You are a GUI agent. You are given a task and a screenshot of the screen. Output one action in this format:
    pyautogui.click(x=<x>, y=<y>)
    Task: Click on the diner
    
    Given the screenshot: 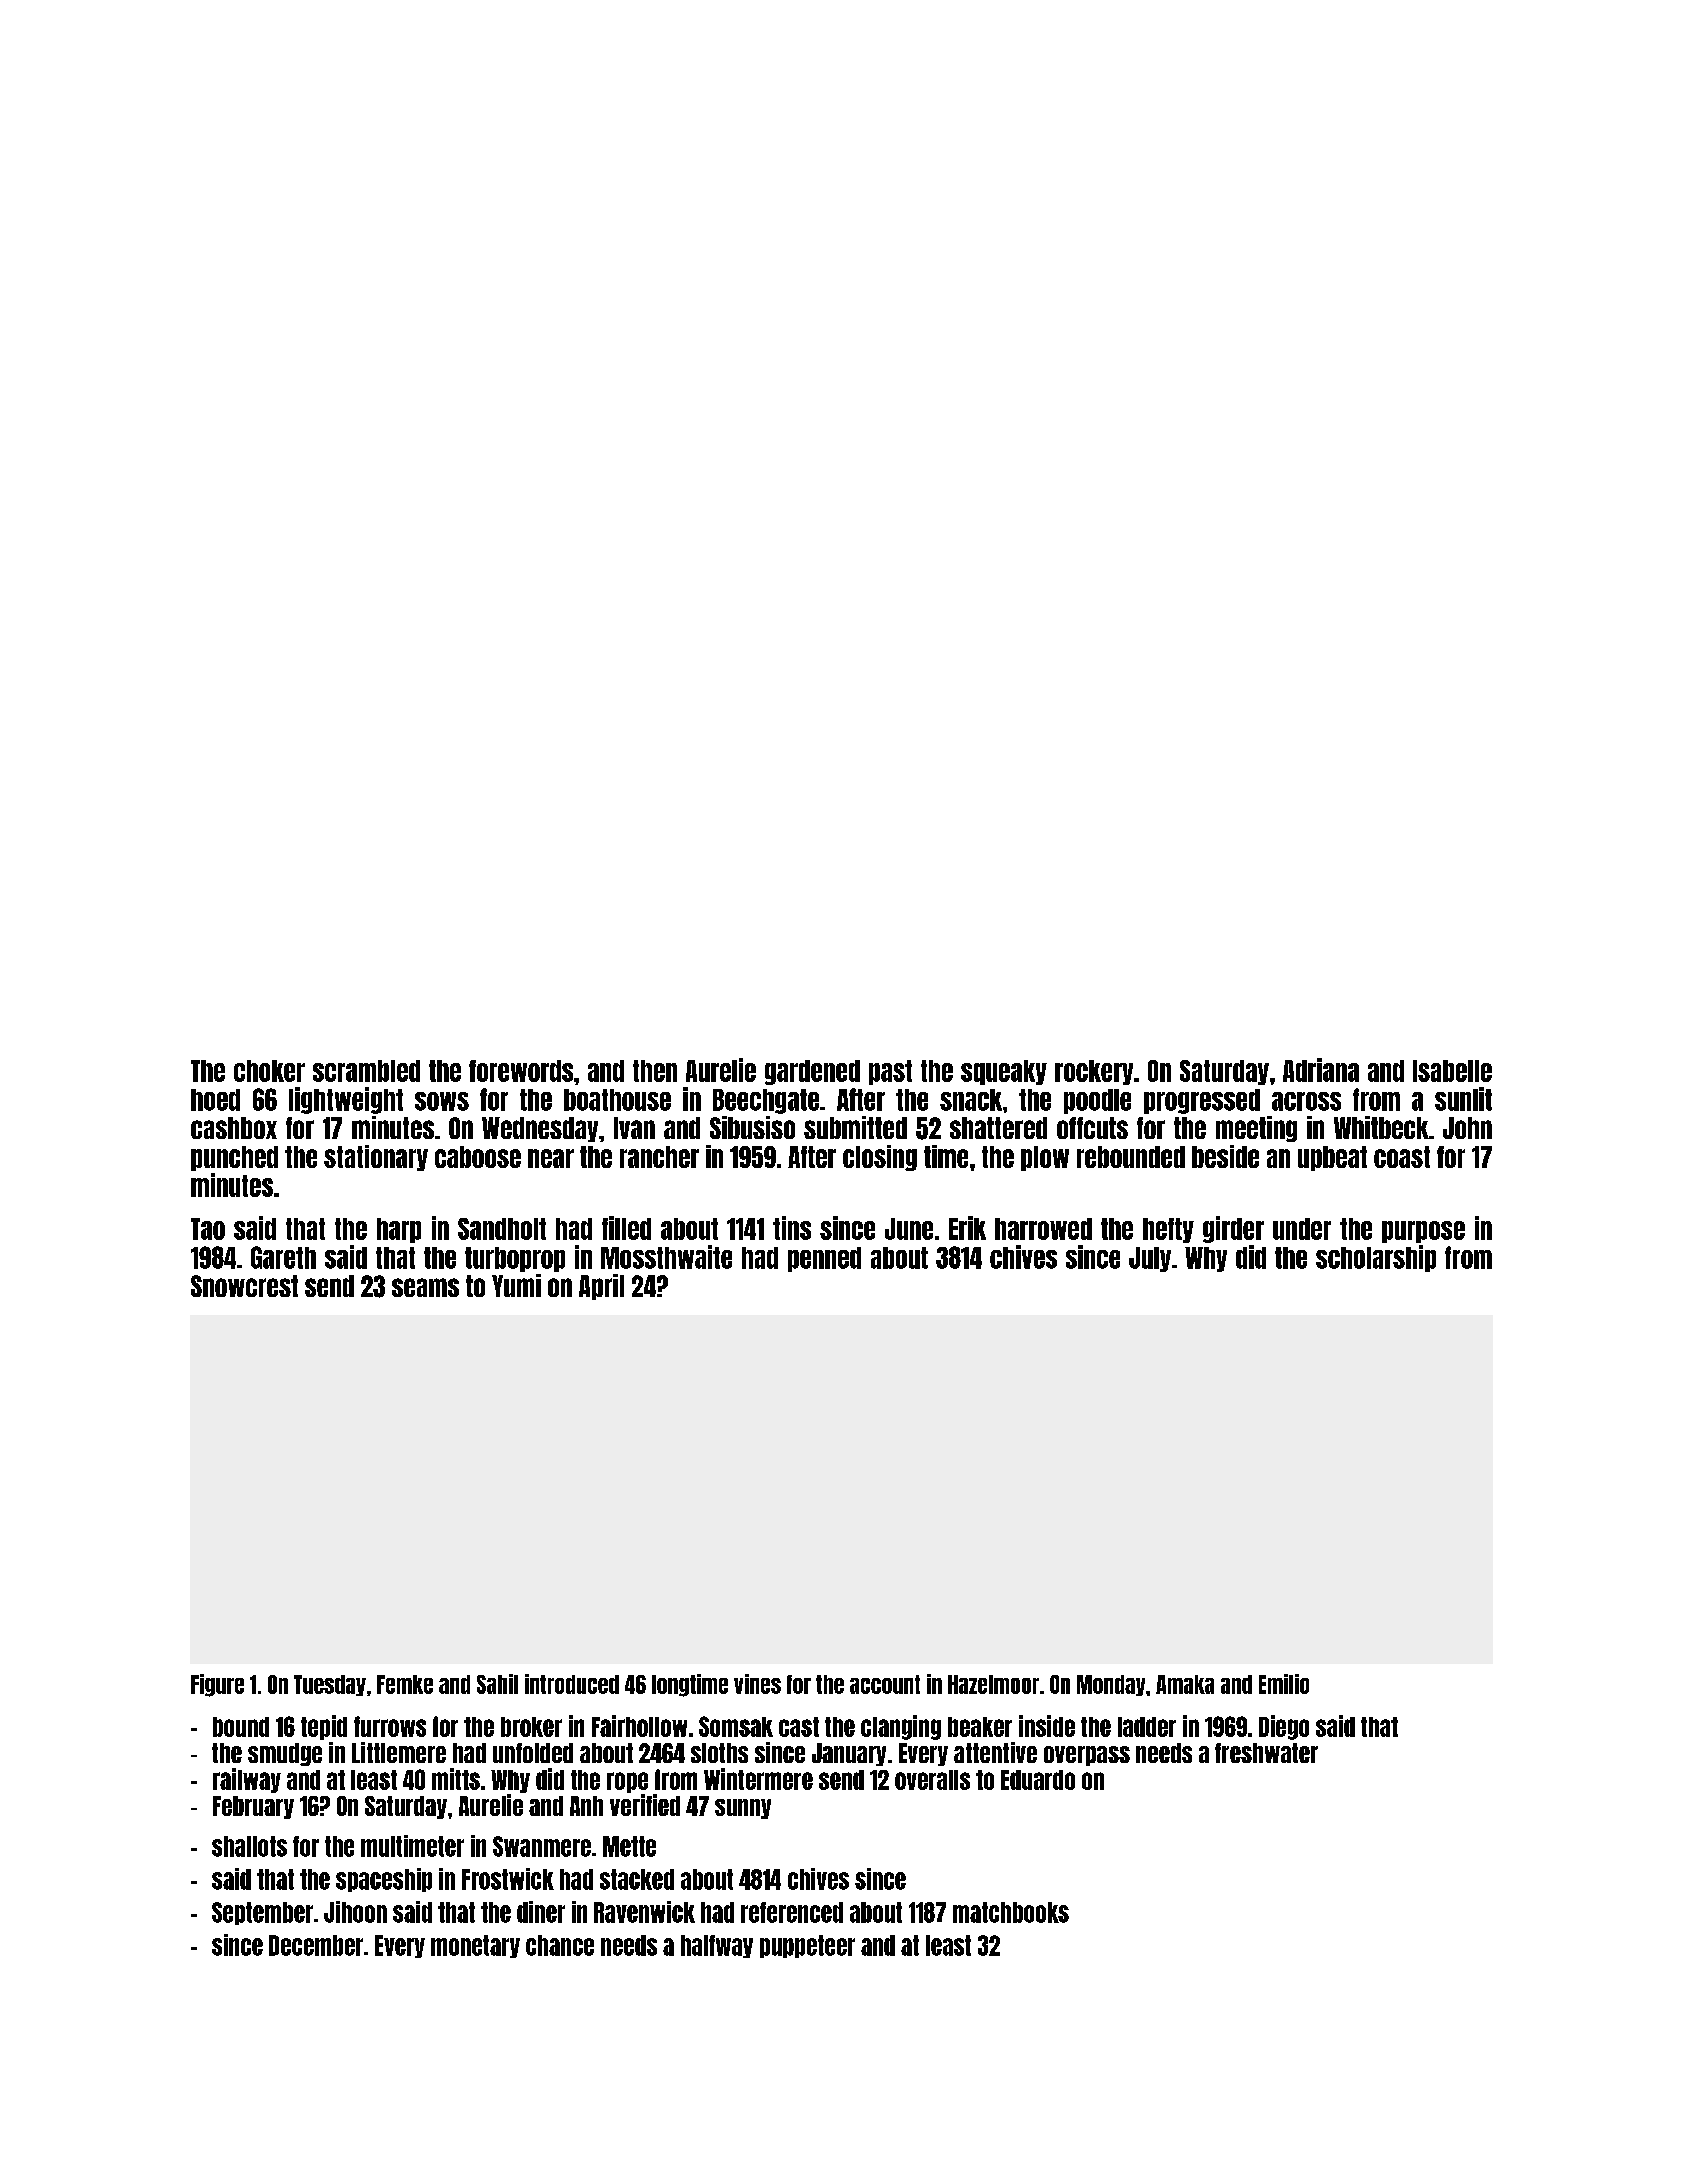 What is the action you would take?
    pyautogui.click(x=541, y=1912)
